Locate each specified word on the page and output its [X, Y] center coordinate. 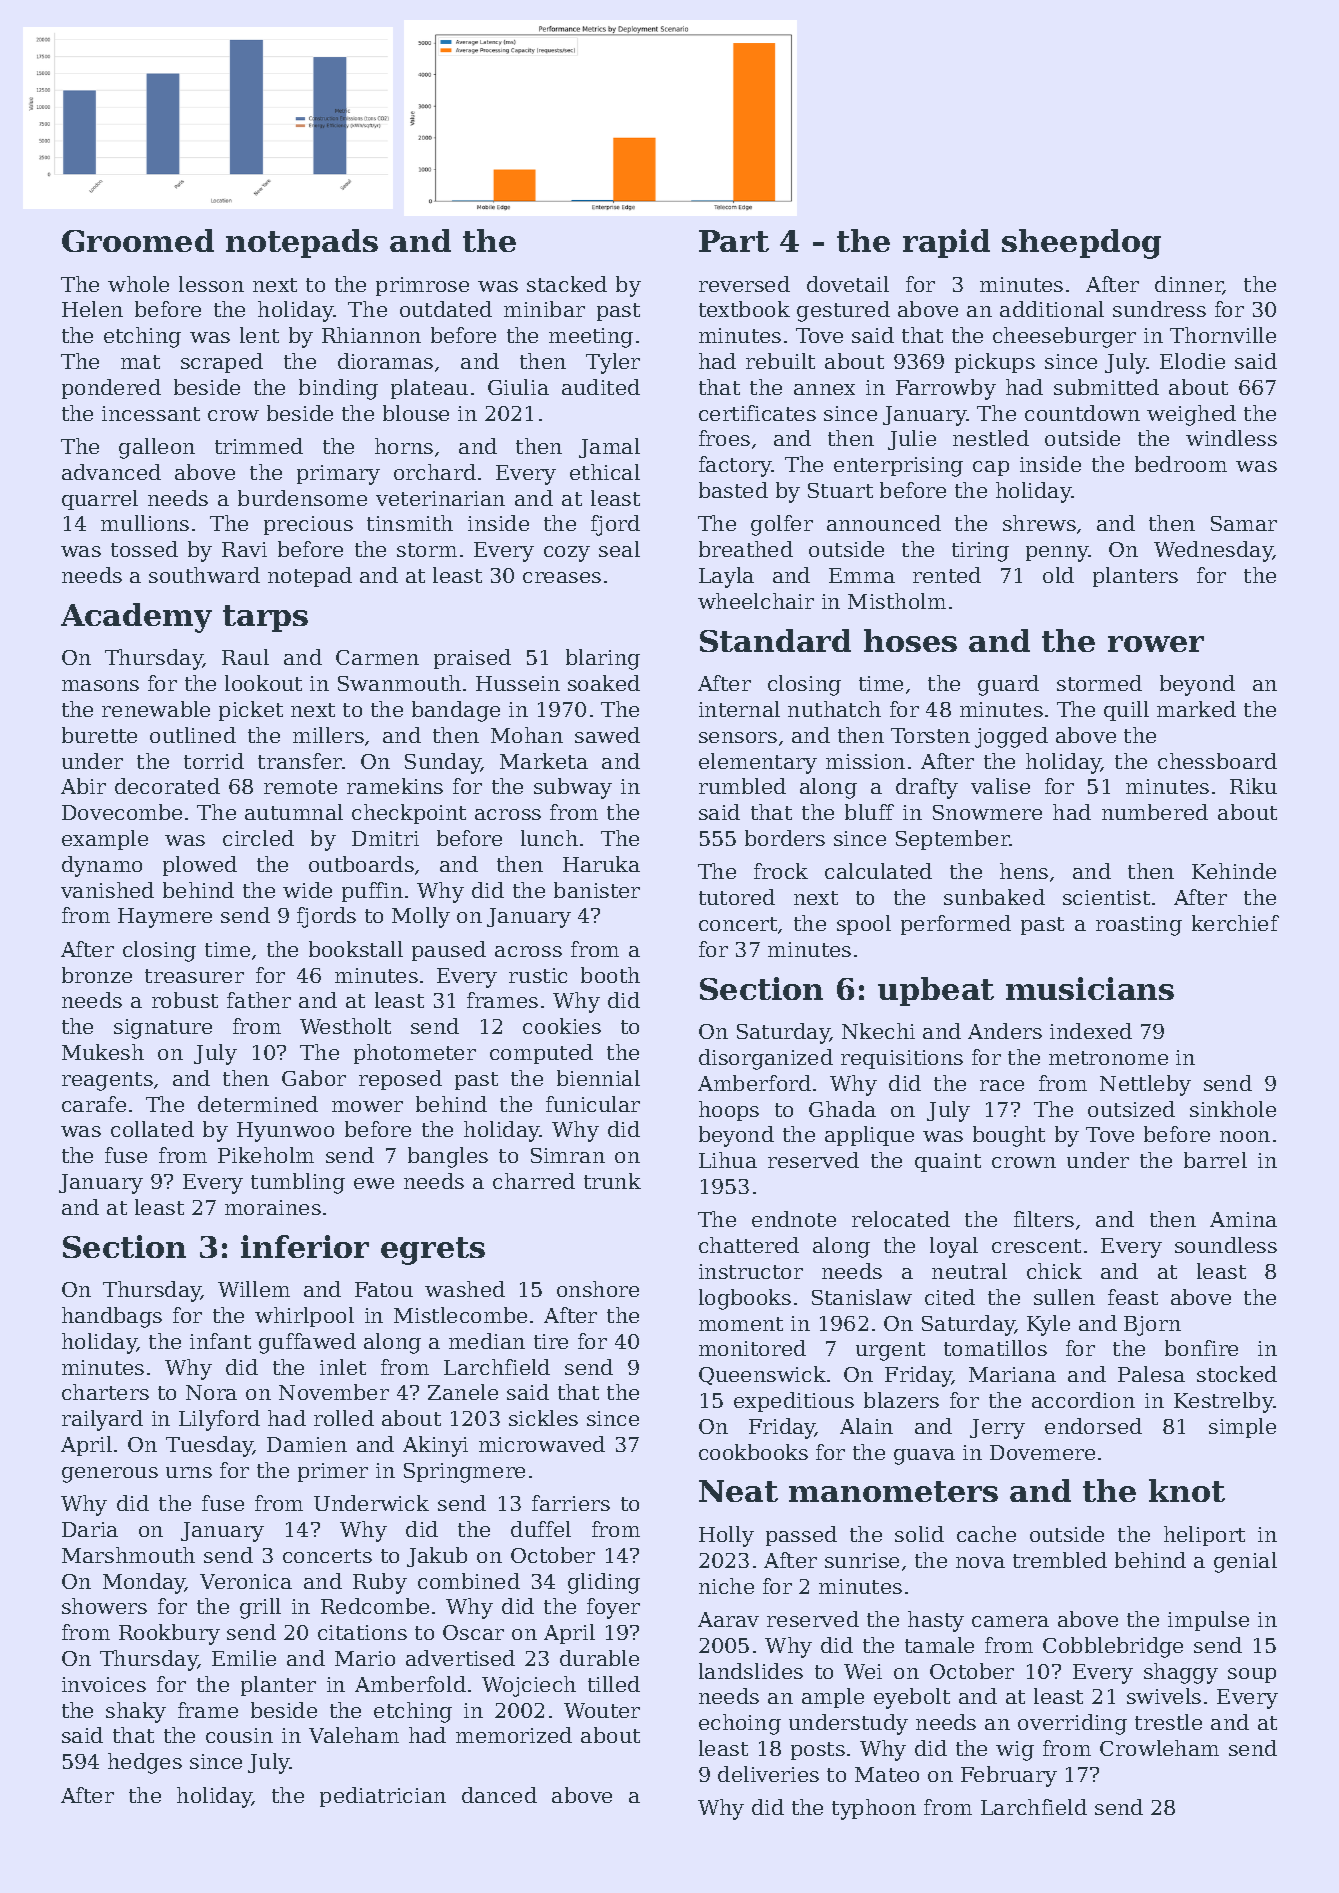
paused [449, 951]
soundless [1226, 1245]
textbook [744, 309]
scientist [1106, 897]
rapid [946, 243]
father [259, 1000]
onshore [598, 1289]
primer [333, 1472]
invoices [104, 1684]
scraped [222, 363]
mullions [145, 523]
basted [733, 490]
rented [947, 575]
